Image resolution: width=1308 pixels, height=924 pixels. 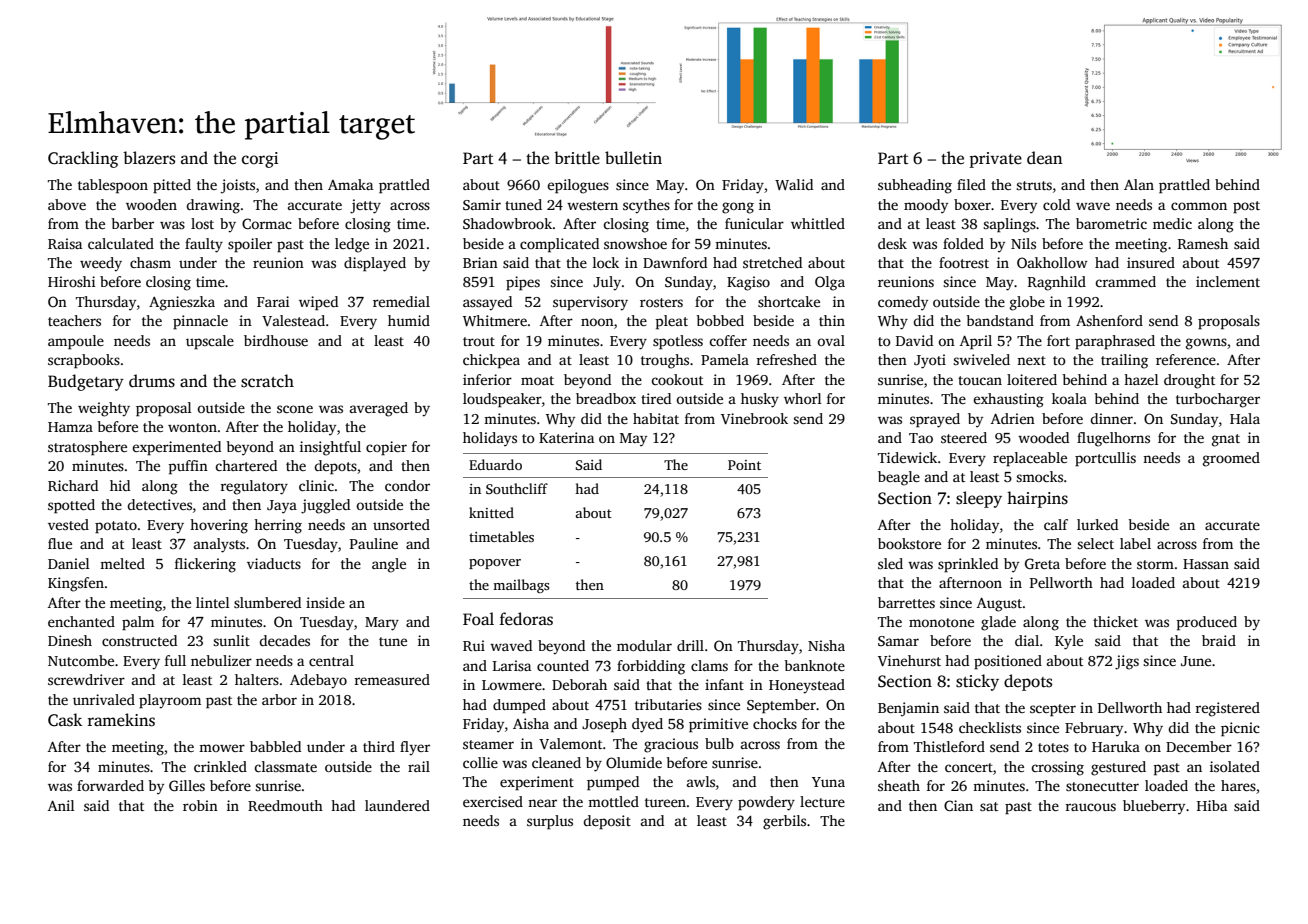 I want to click on bulletin, so click(x=633, y=157).
